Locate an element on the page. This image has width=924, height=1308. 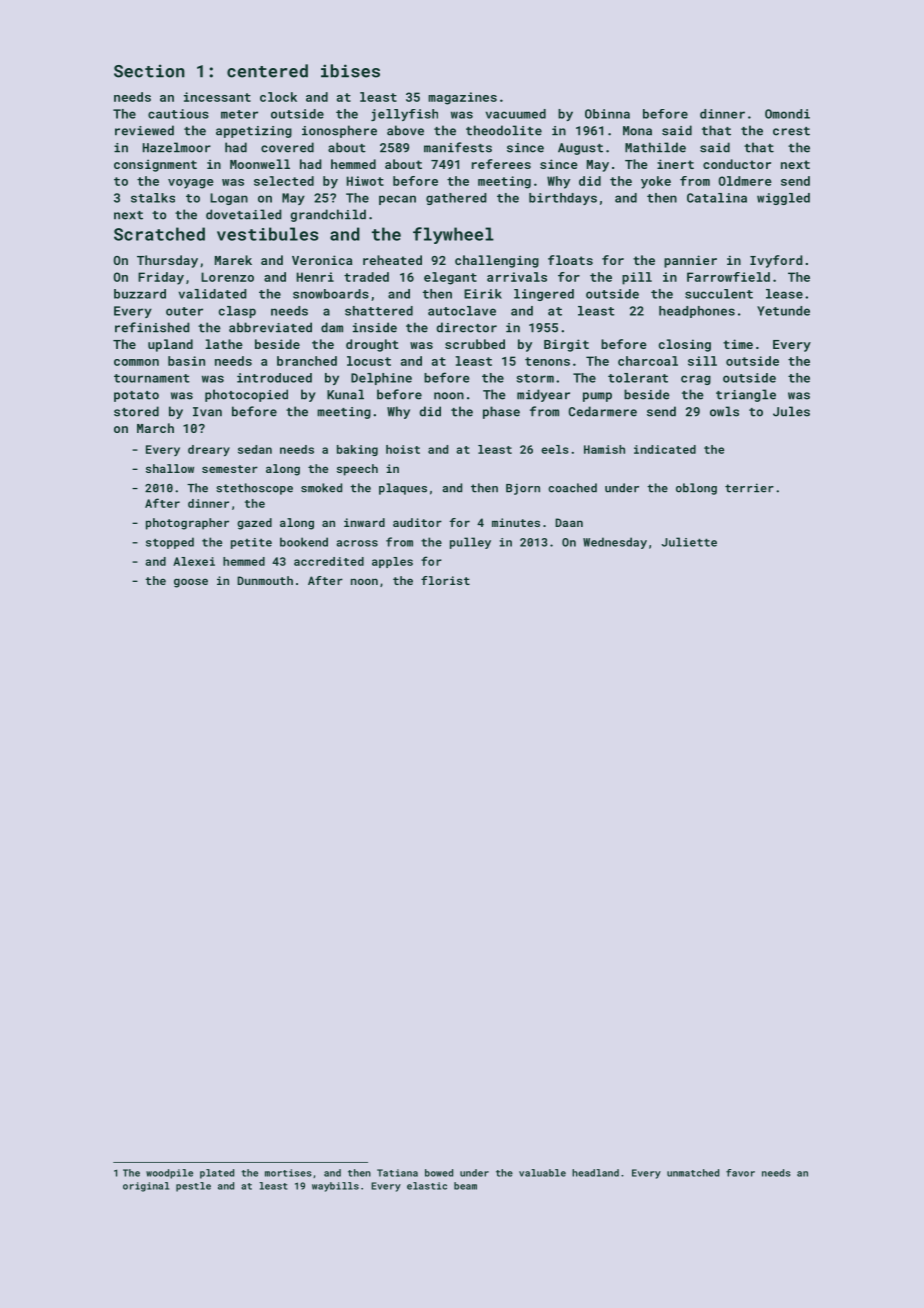
ibises is located at coordinates (350, 71).
